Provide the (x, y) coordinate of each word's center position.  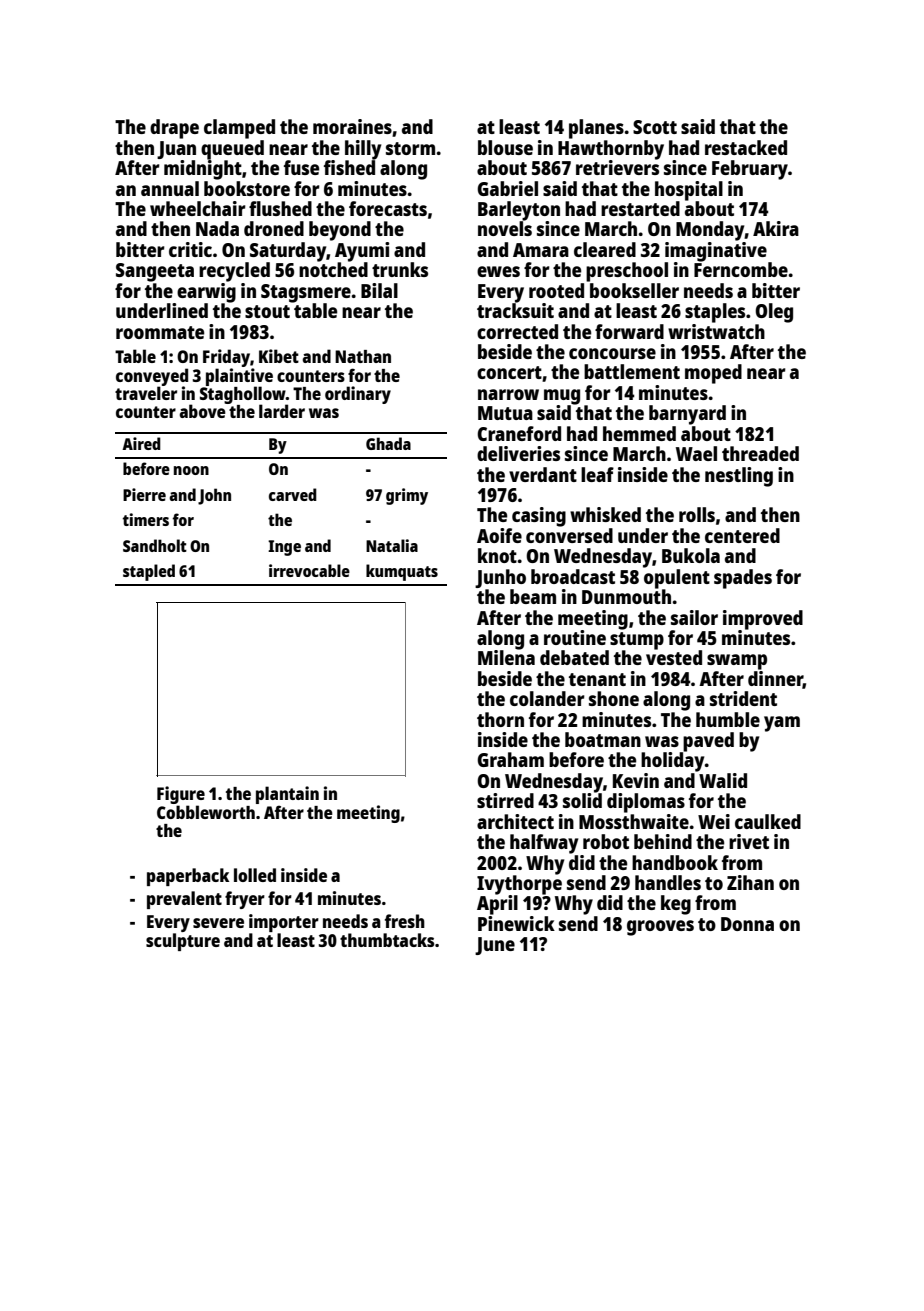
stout (267, 311)
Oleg (774, 313)
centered (742, 535)
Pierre (144, 494)
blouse (505, 147)
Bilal (379, 290)
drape (174, 129)
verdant (543, 474)
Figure (181, 795)
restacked (746, 147)
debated (574, 657)
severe (218, 923)
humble (728, 719)
